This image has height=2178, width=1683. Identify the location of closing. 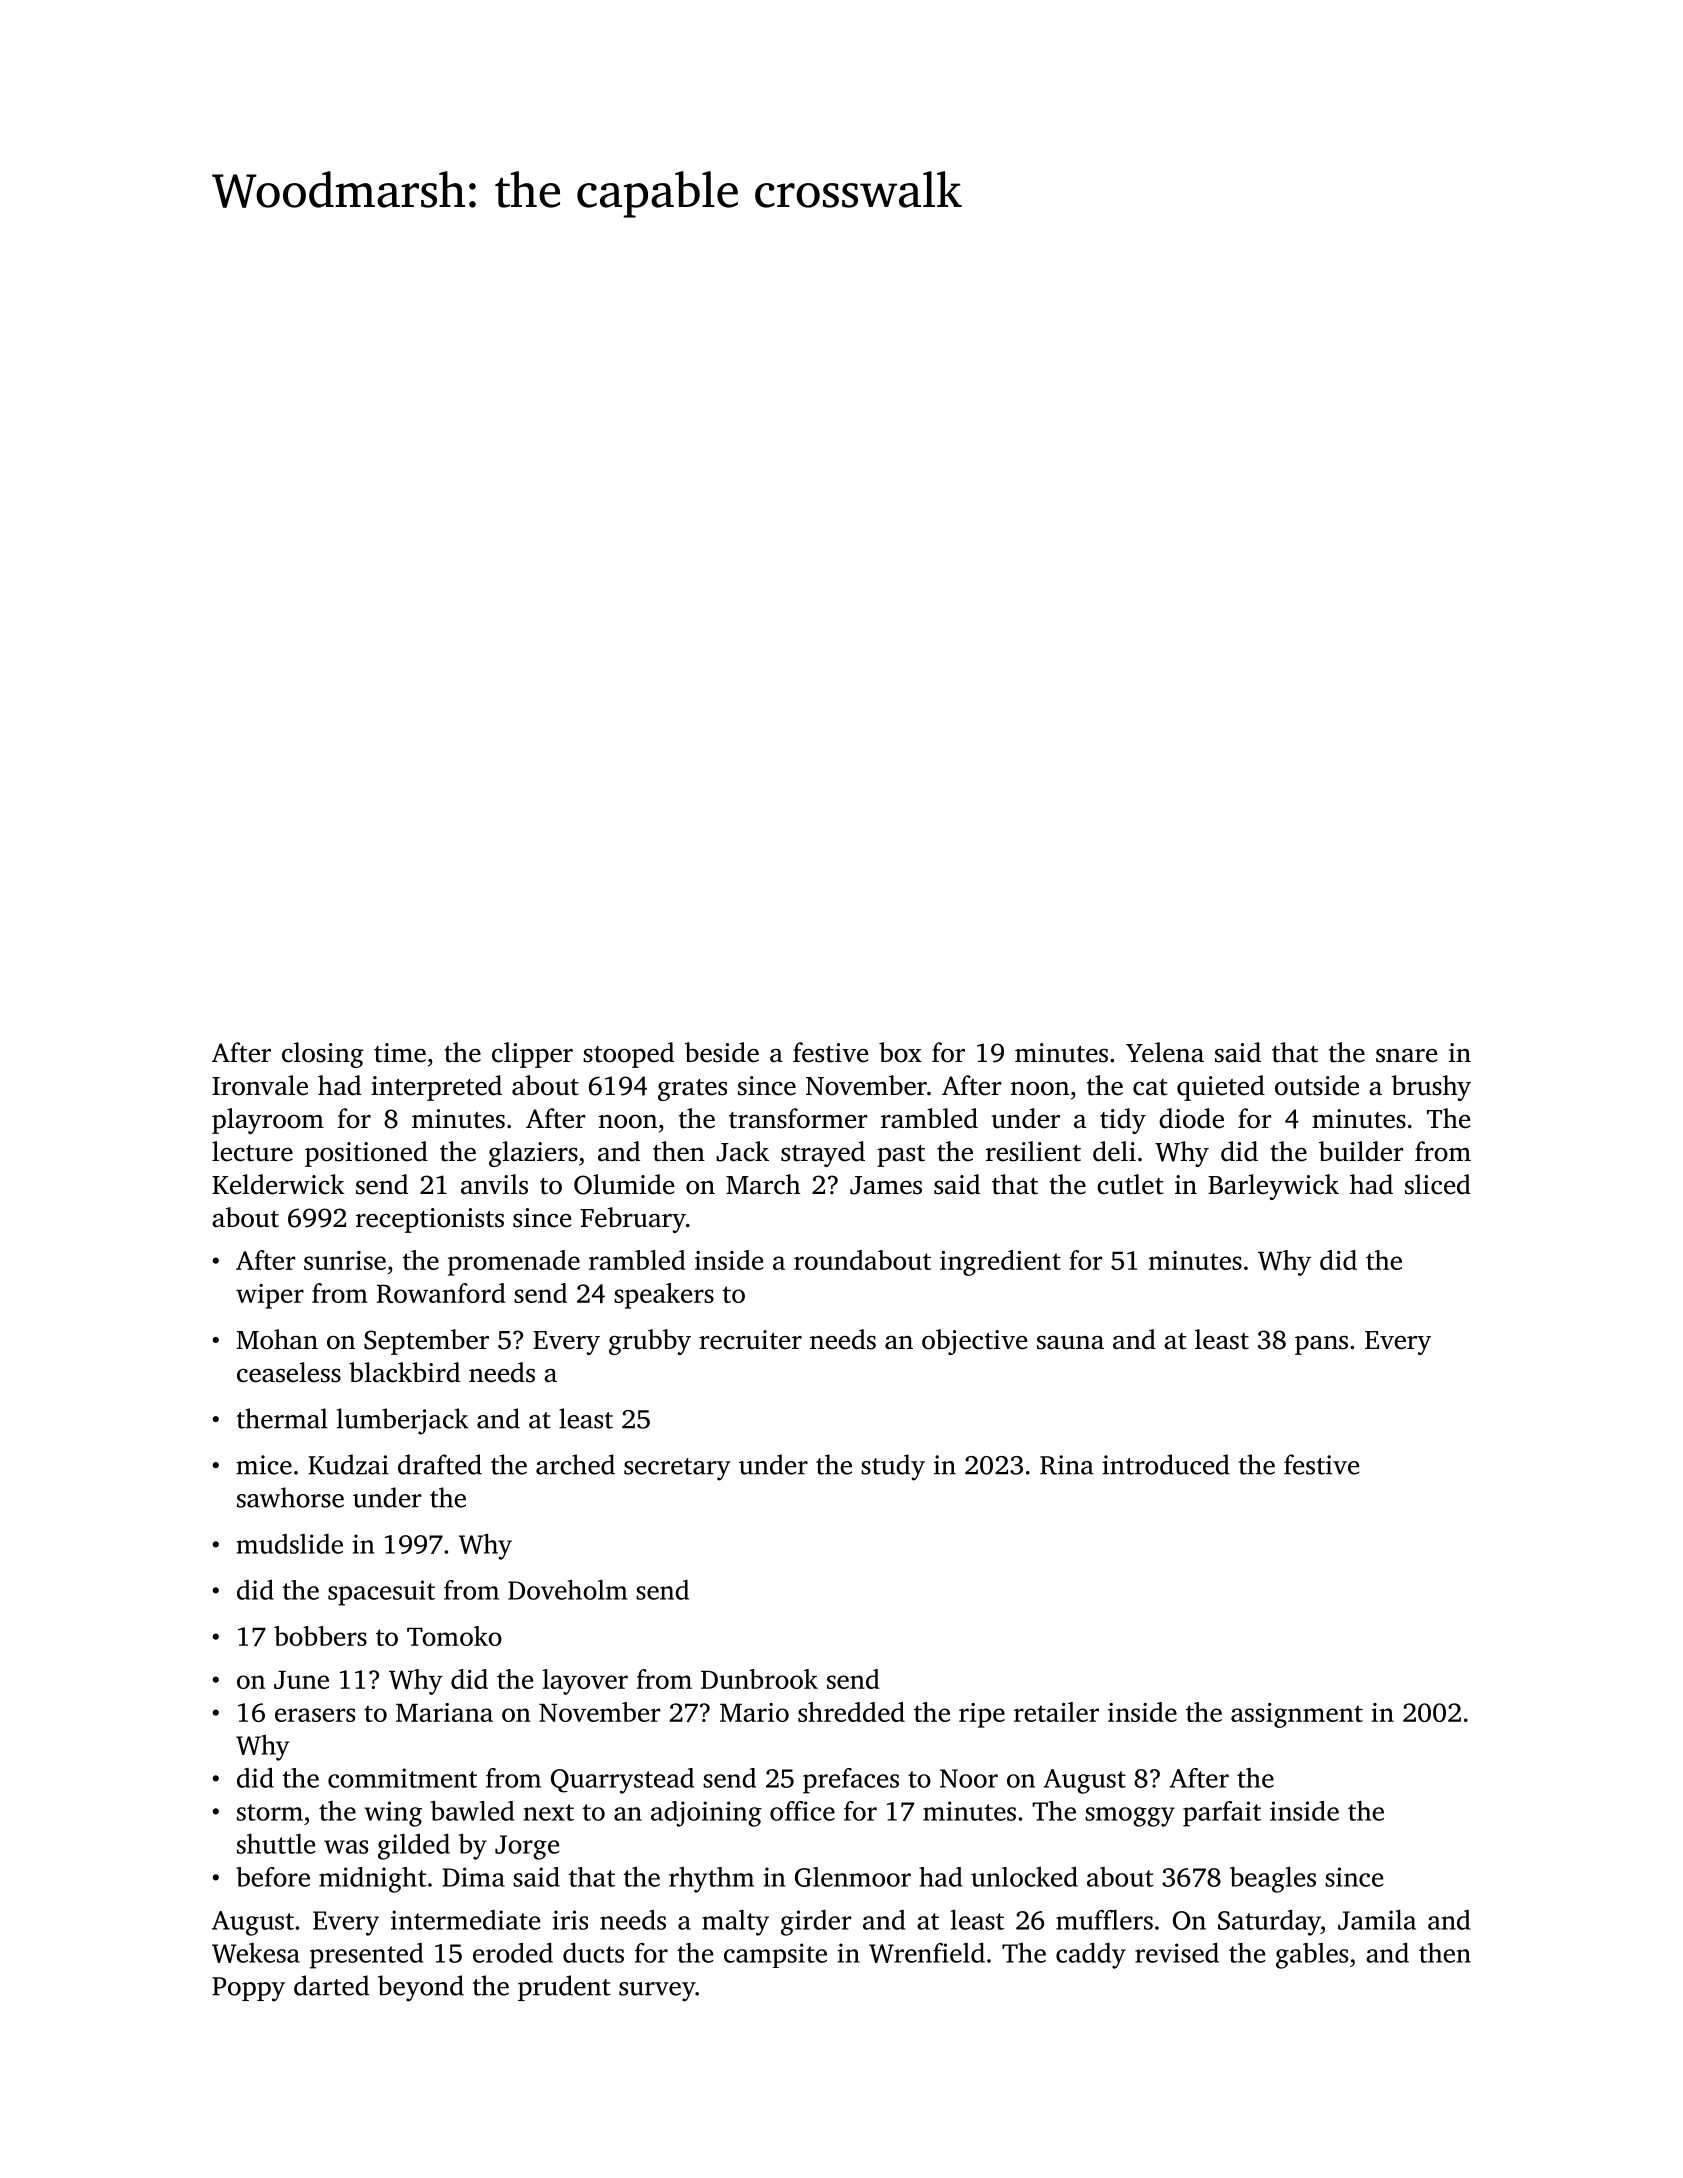
(323, 1055).
